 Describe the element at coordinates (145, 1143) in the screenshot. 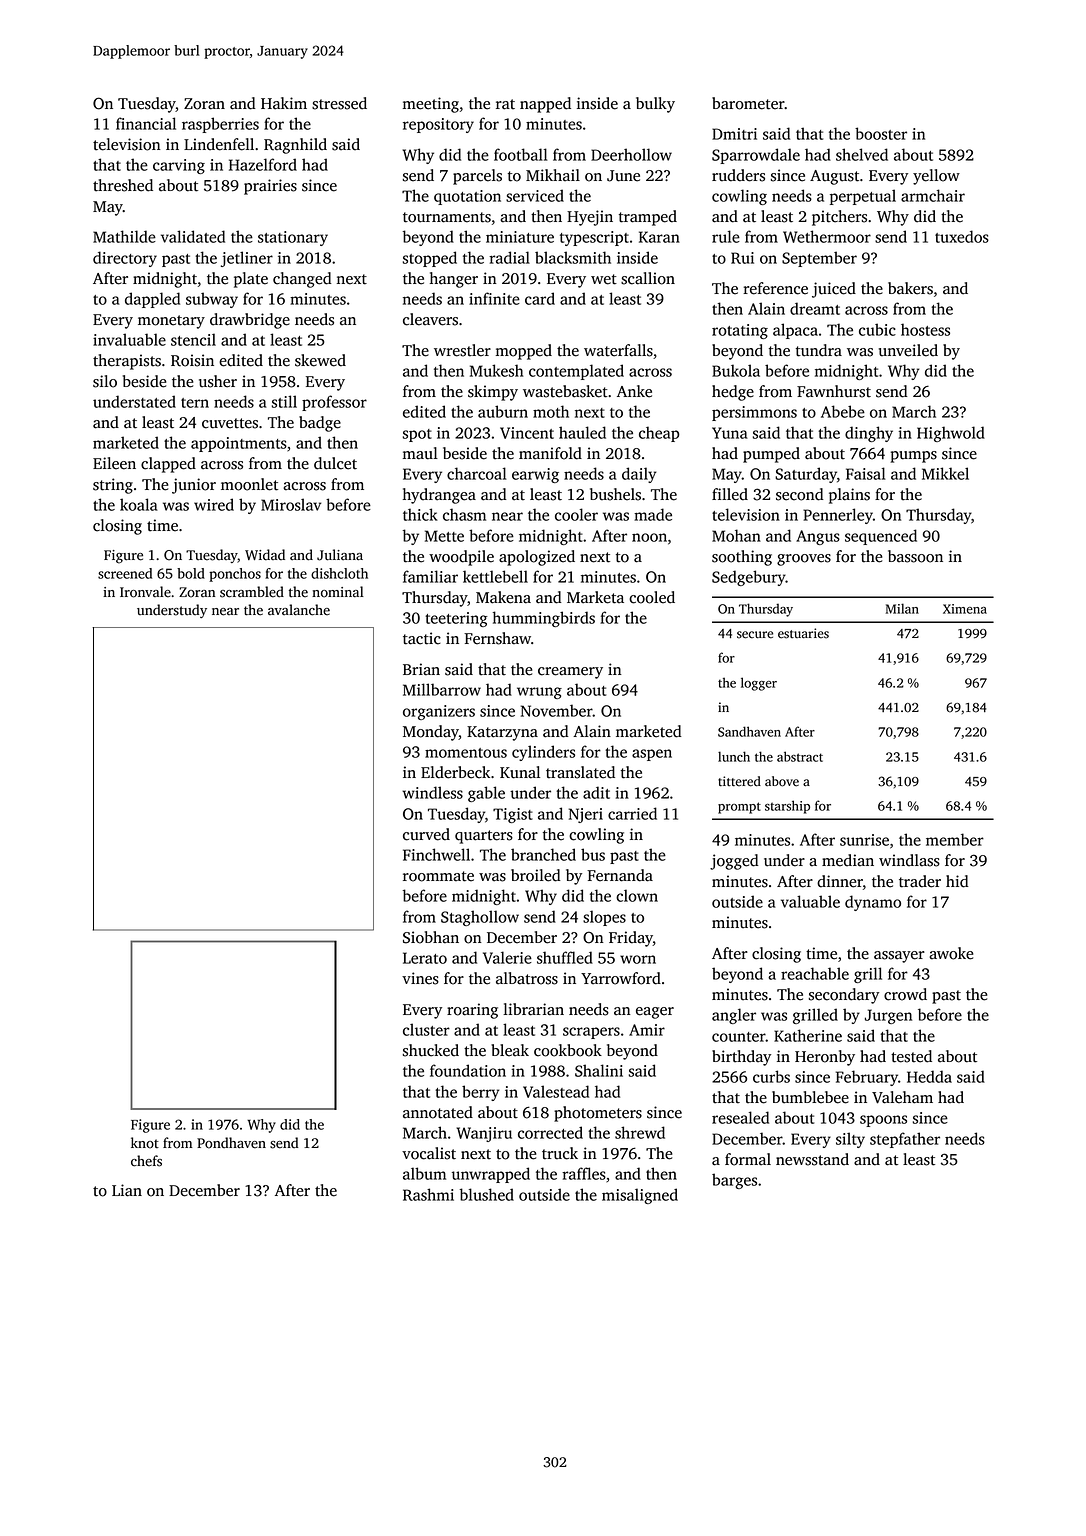

I see `knot` at that location.
